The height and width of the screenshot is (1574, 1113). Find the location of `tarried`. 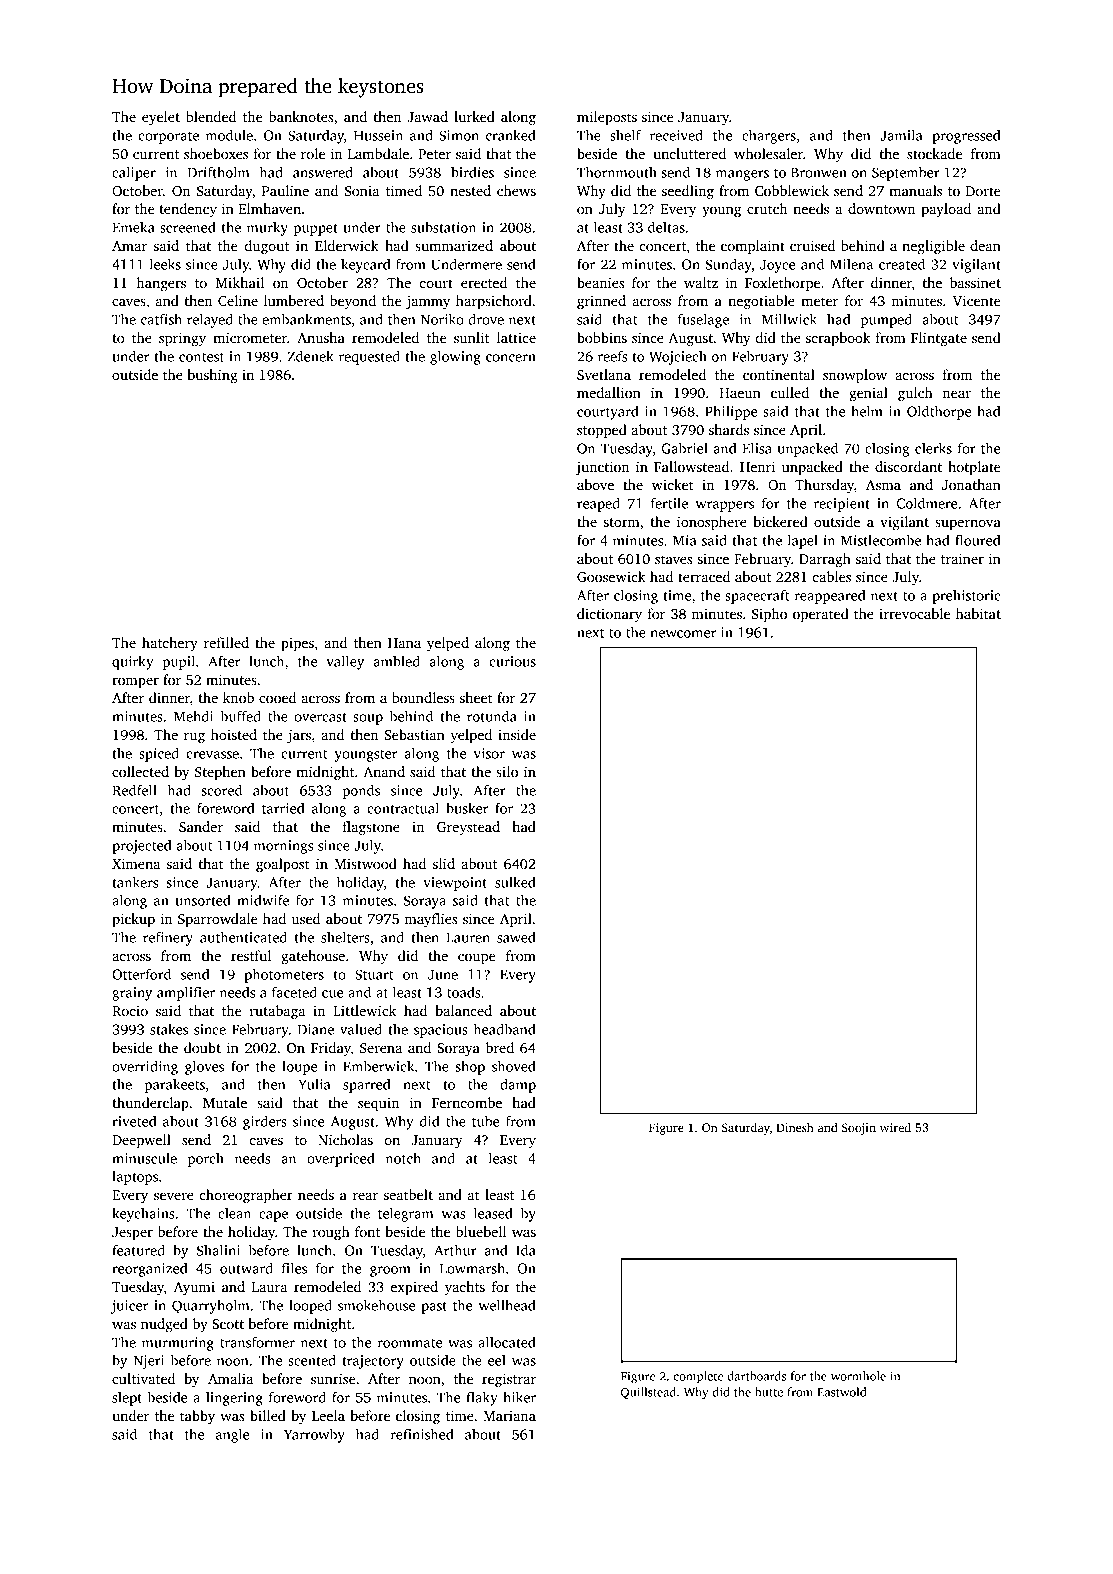

tarried is located at coordinates (283, 808).
